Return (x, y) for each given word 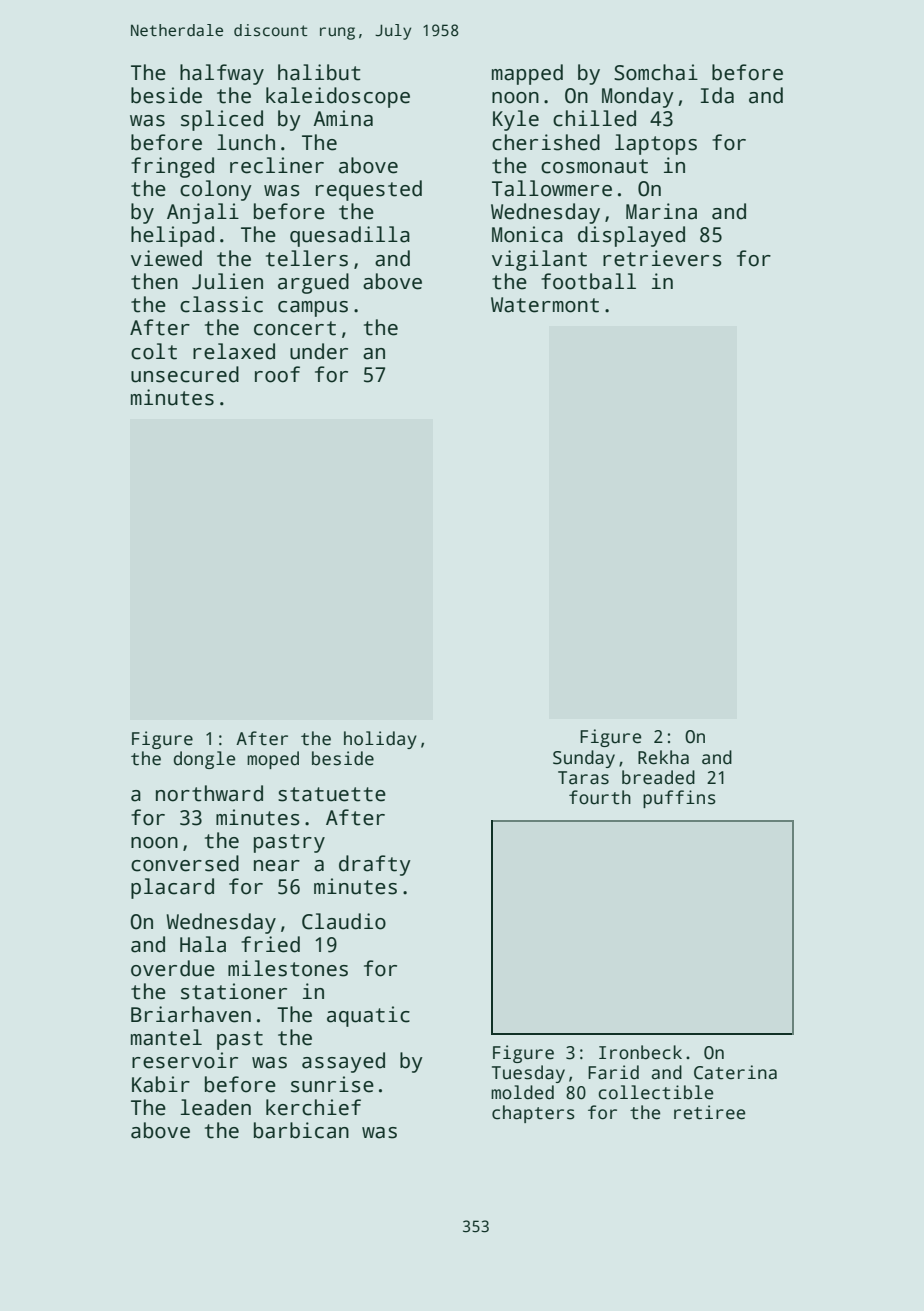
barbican (301, 1130)
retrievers (662, 258)
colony (216, 190)
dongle (204, 760)
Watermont (545, 305)
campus (313, 309)
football (588, 281)
